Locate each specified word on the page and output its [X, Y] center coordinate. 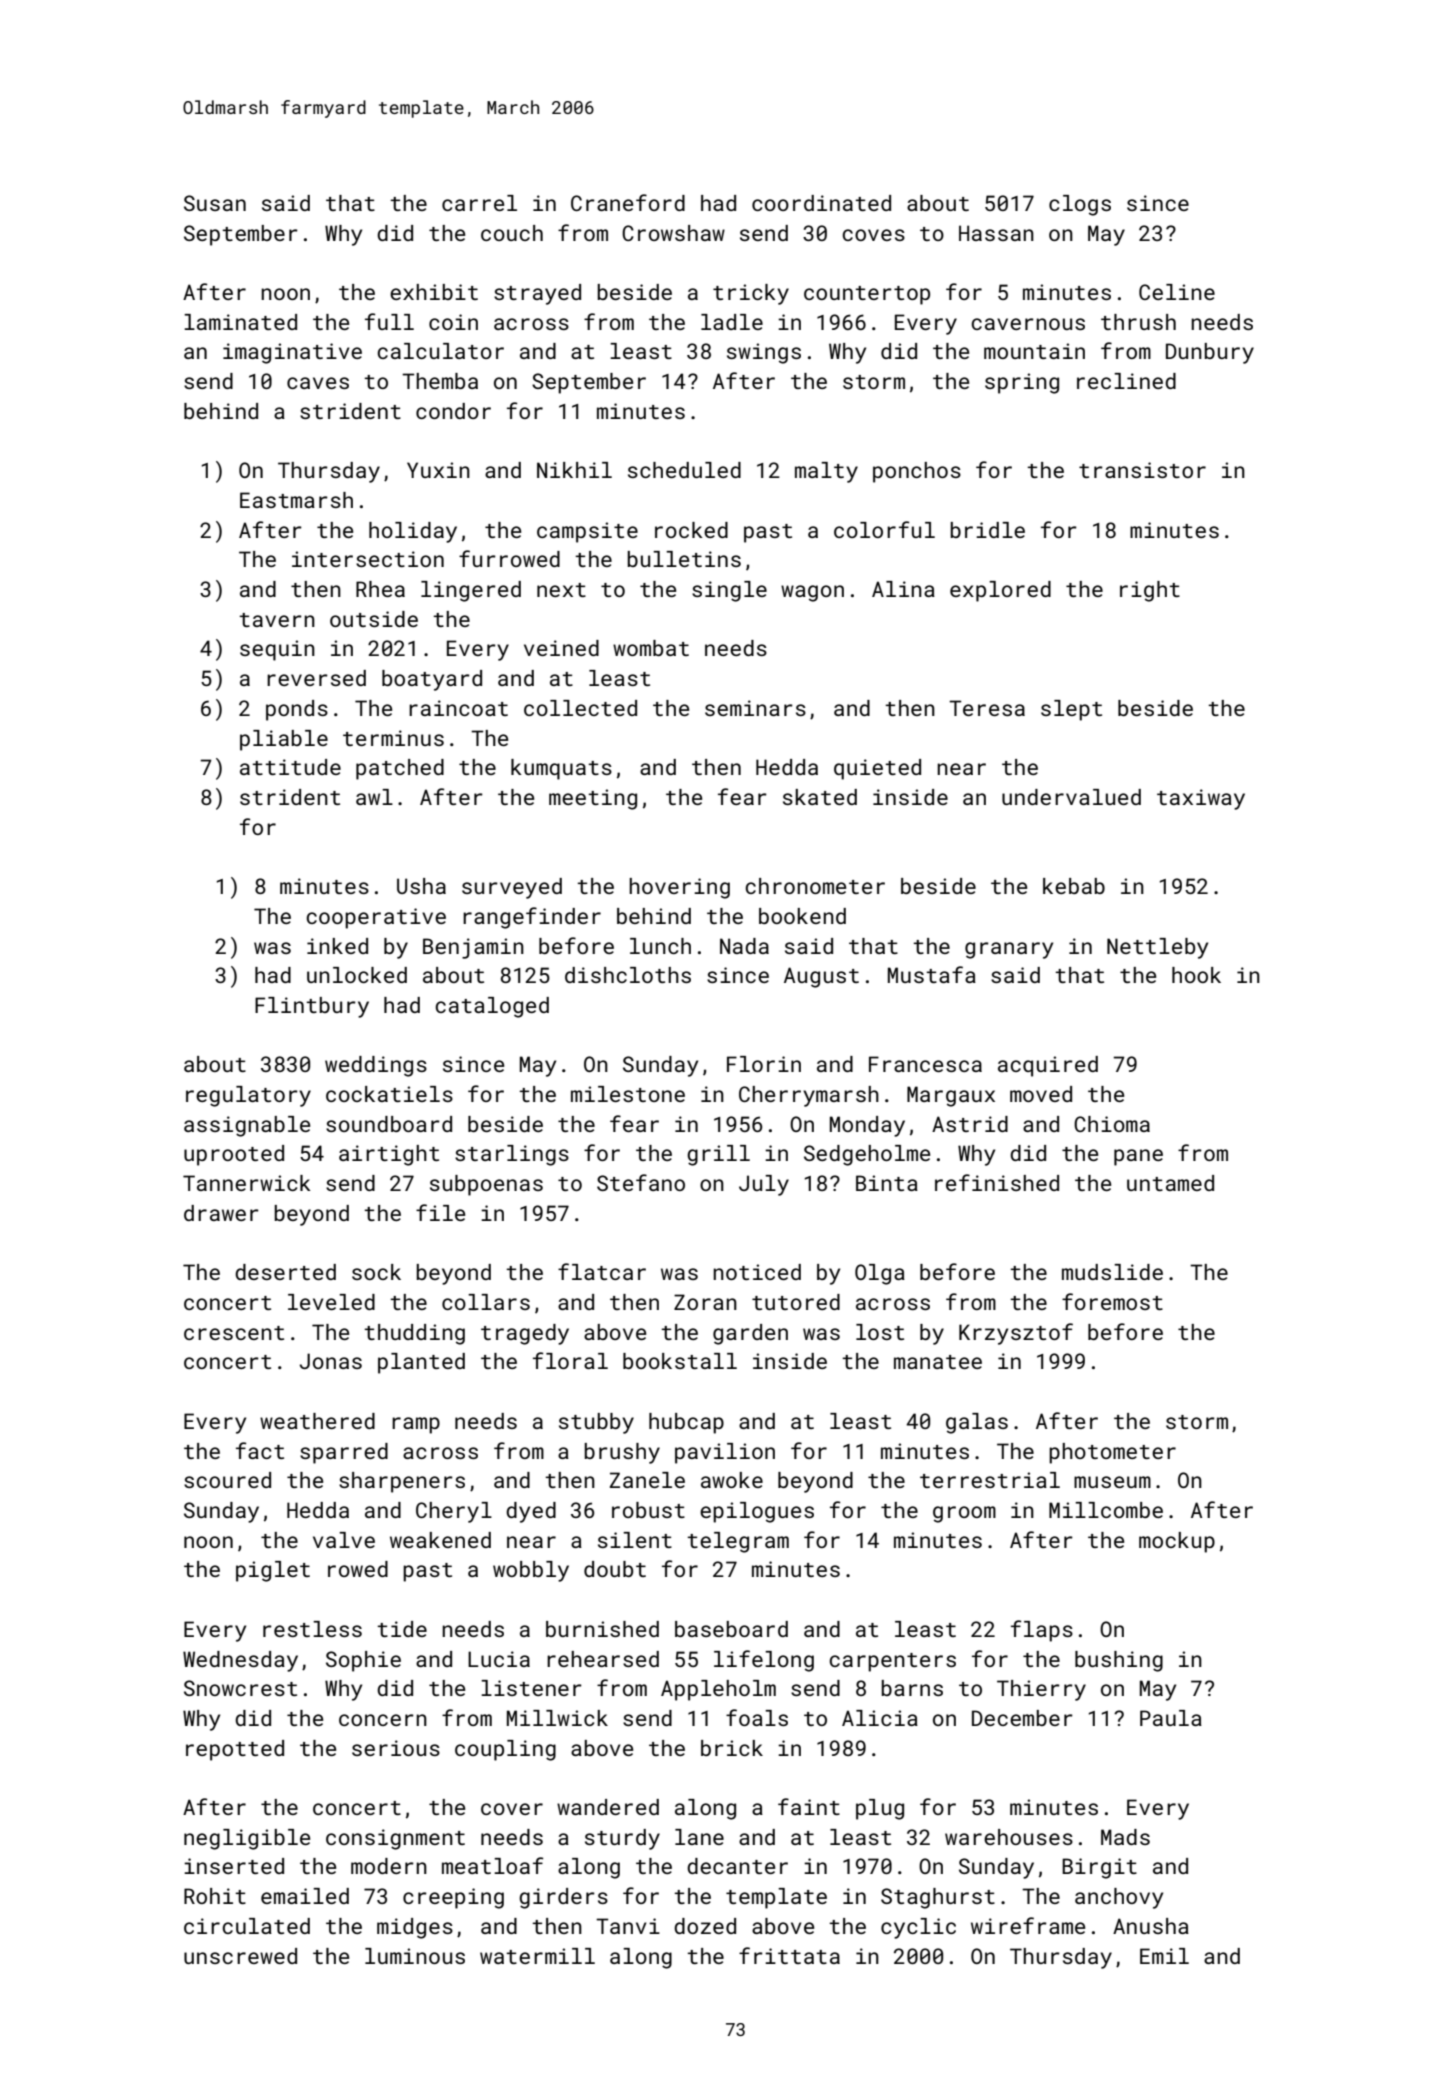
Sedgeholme [867, 1155]
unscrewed [240, 1956]
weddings [376, 1066]
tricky [751, 294]
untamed [1170, 1183]
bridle [987, 530]
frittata [789, 1955]
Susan [215, 203]
